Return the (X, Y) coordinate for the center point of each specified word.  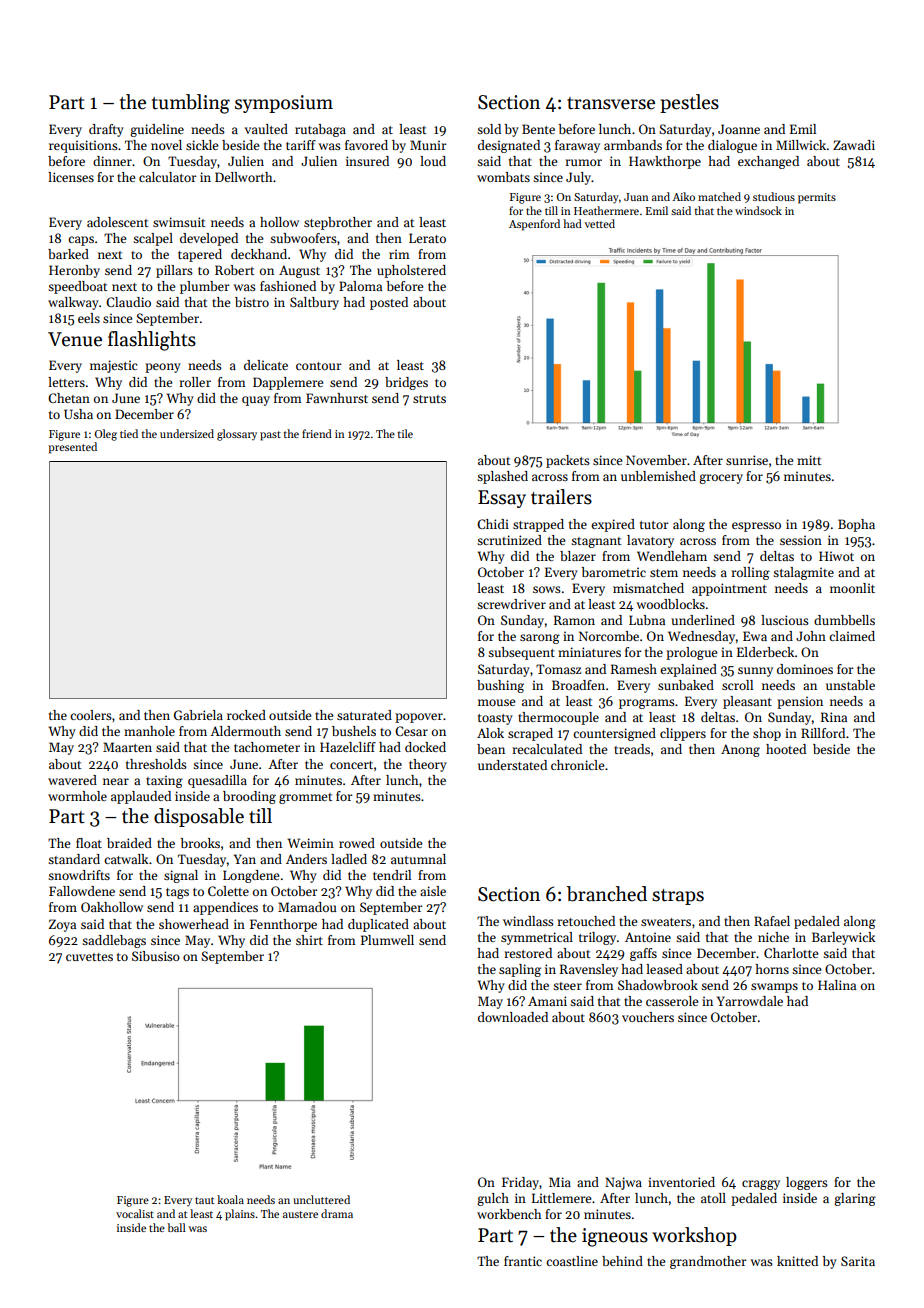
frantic (523, 1261)
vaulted (266, 129)
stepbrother (338, 223)
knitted (797, 1261)
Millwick (801, 145)
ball (176, 1227)
